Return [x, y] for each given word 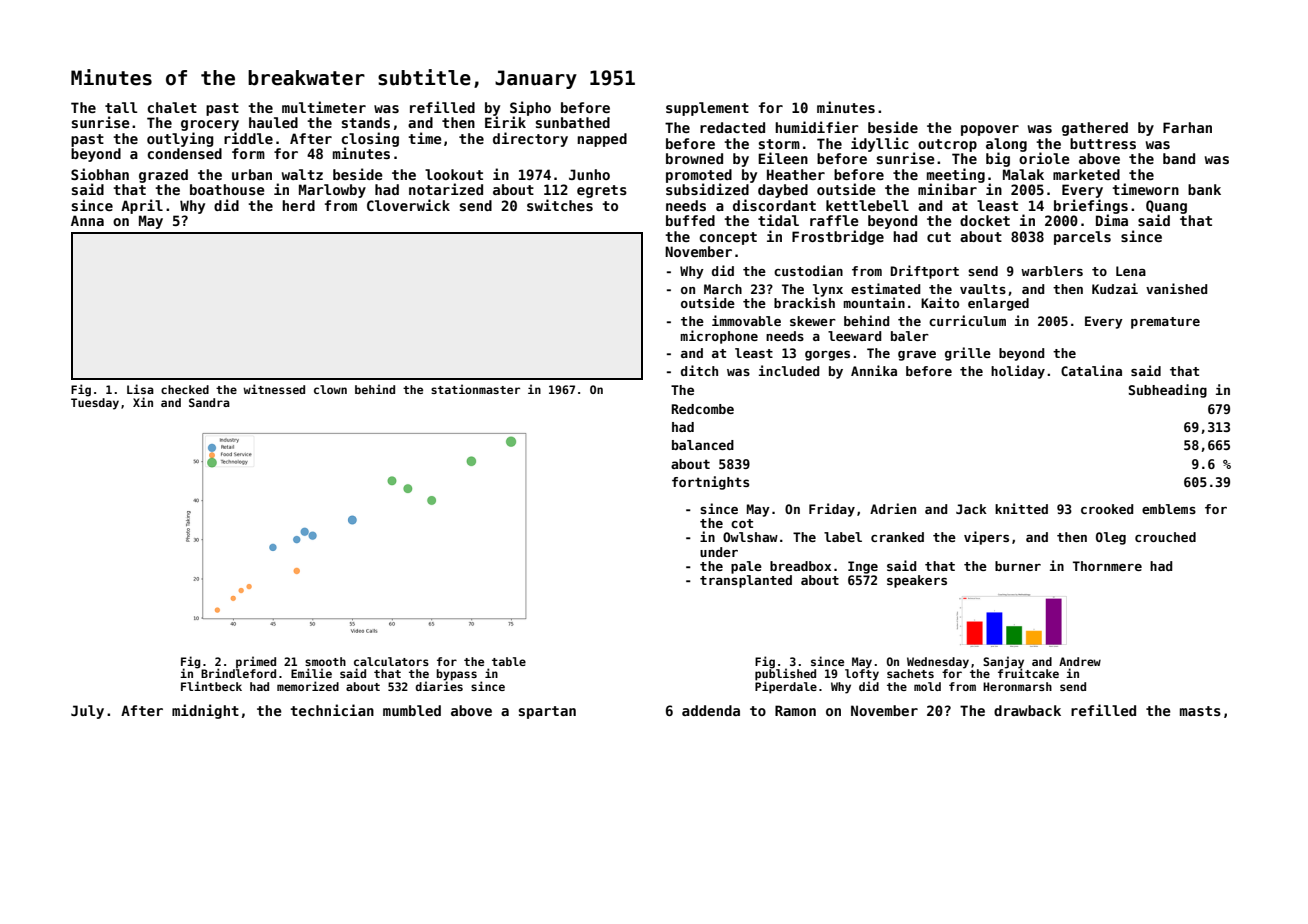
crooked [1107, 509]
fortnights [710, 483]
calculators [391, 661]
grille [968, 354]
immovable [746, 320]
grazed [163, 176]
